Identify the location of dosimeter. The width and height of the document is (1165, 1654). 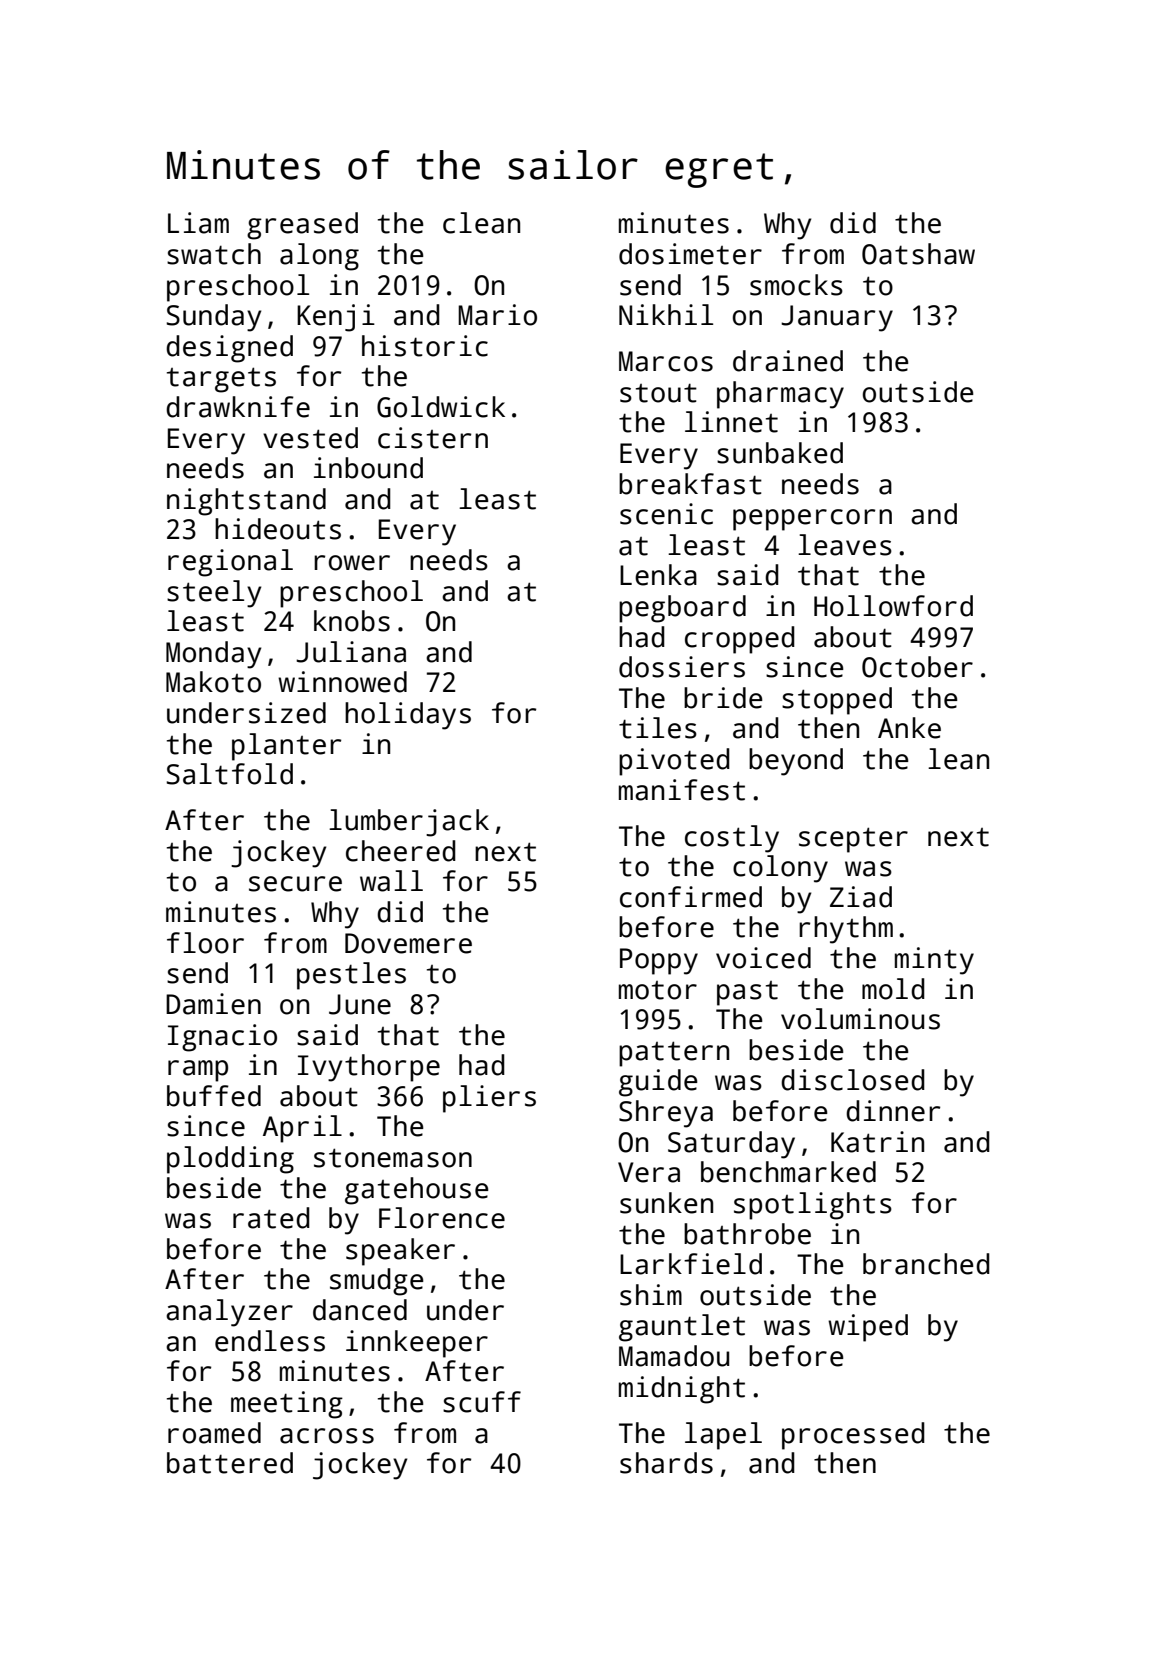
(690, 254).
